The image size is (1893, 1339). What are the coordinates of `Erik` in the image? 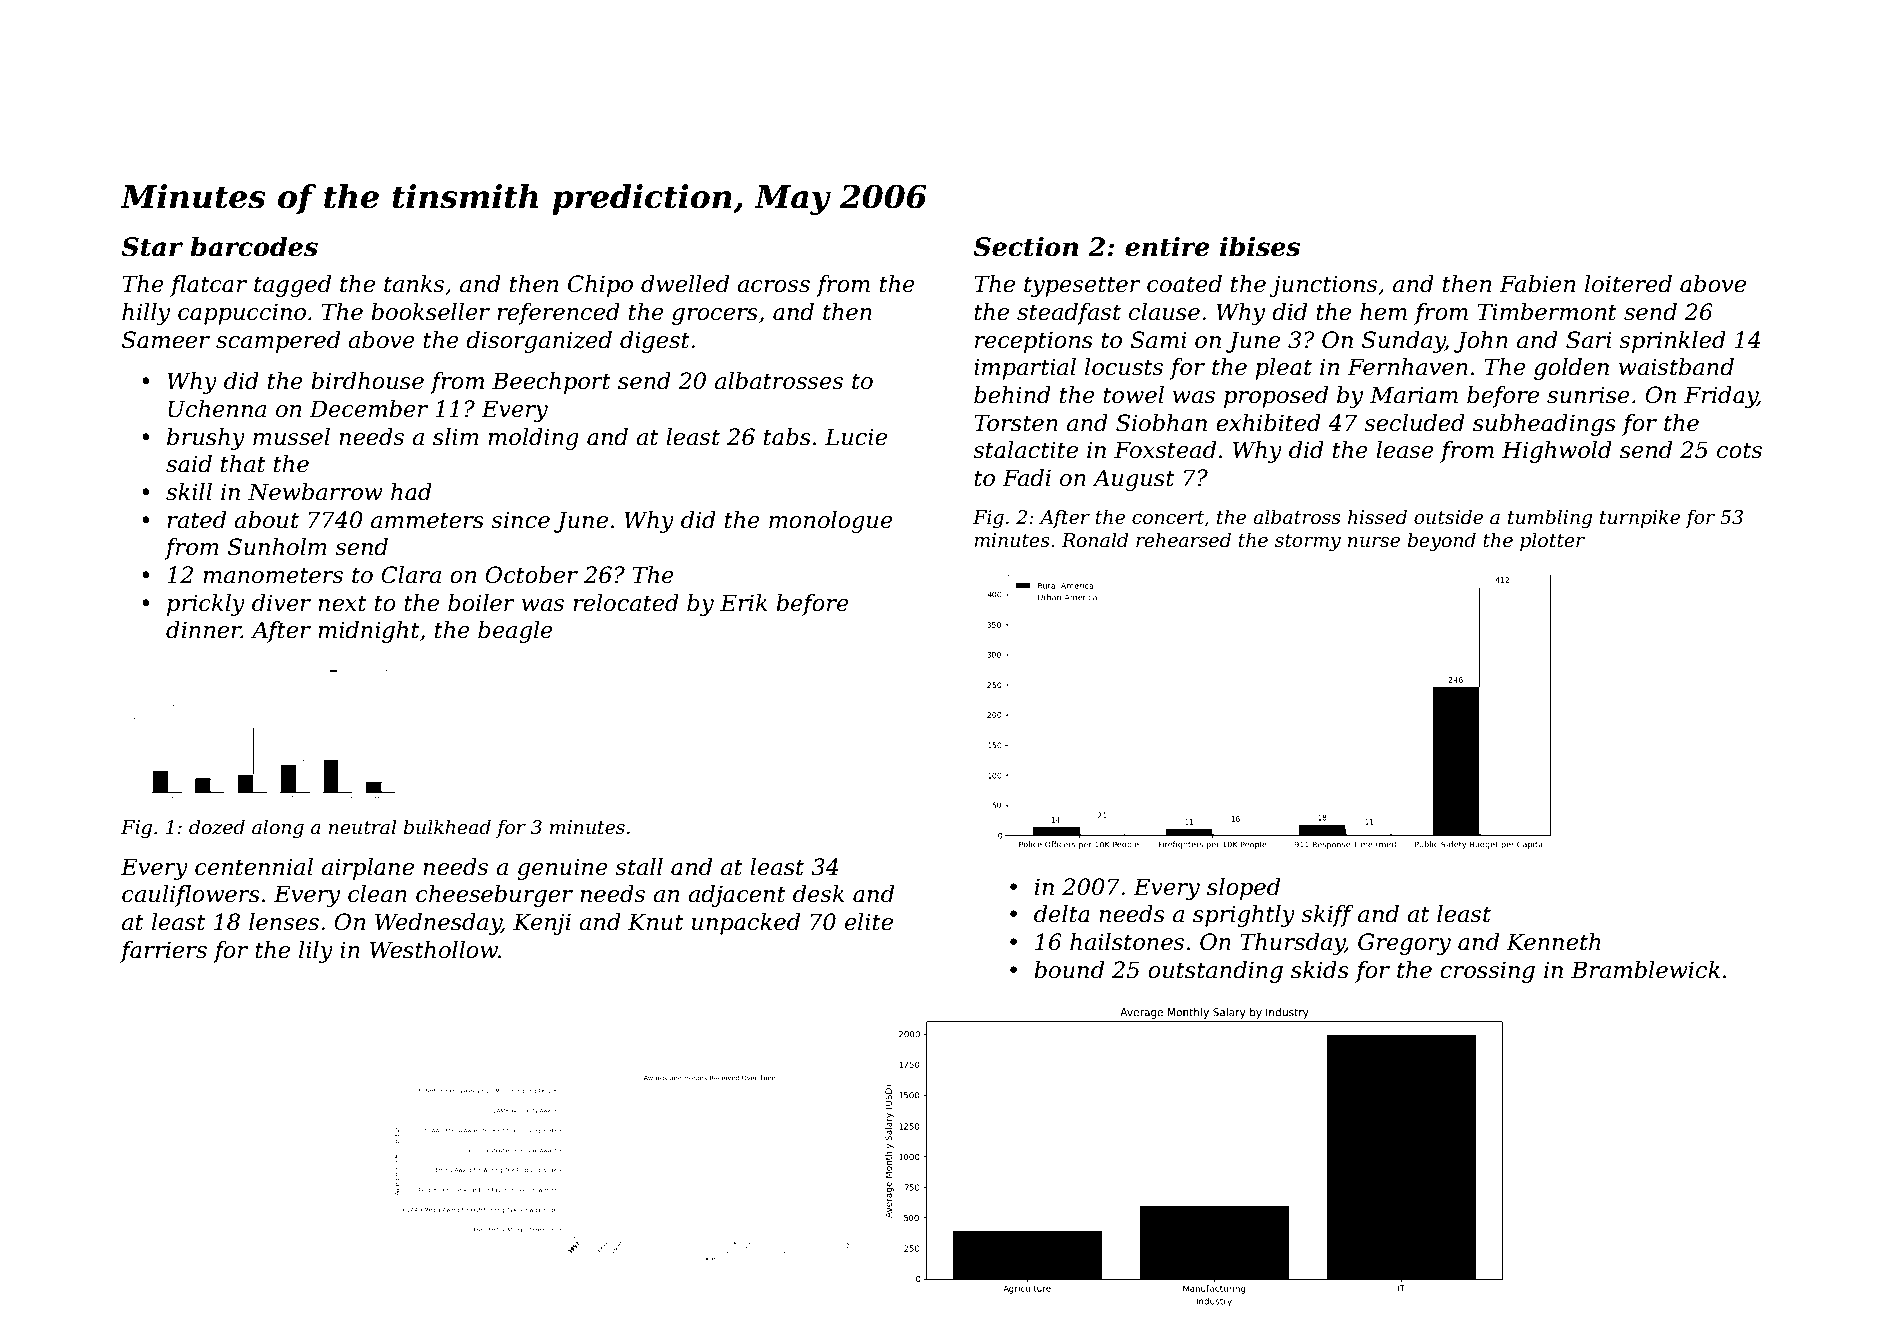 It's located at (744, 602).
